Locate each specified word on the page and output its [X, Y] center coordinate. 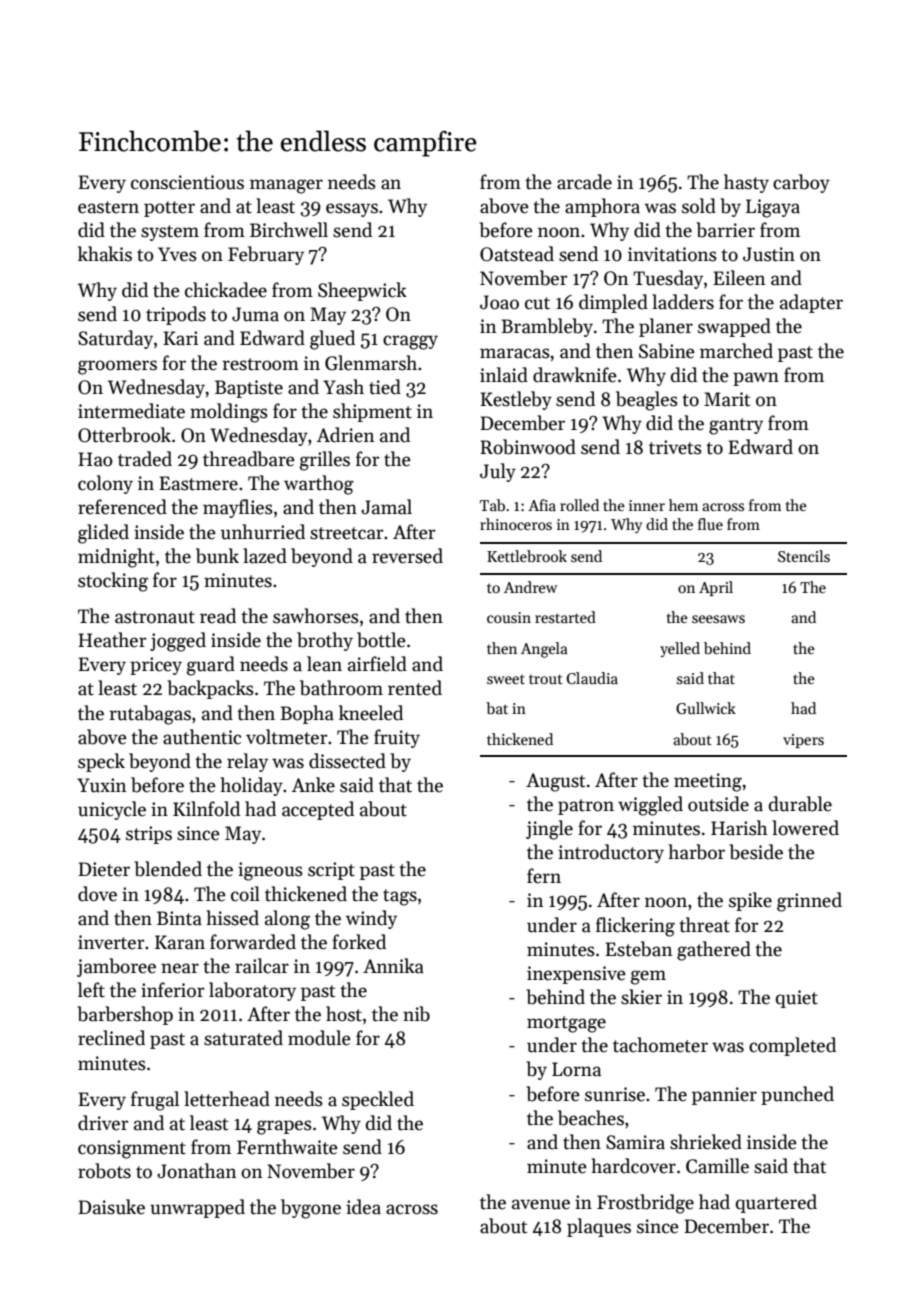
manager [286, 186]
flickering [635, 927]
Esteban [638, 949]
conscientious [187, 182]
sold [699, 206]
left [91, 990]
